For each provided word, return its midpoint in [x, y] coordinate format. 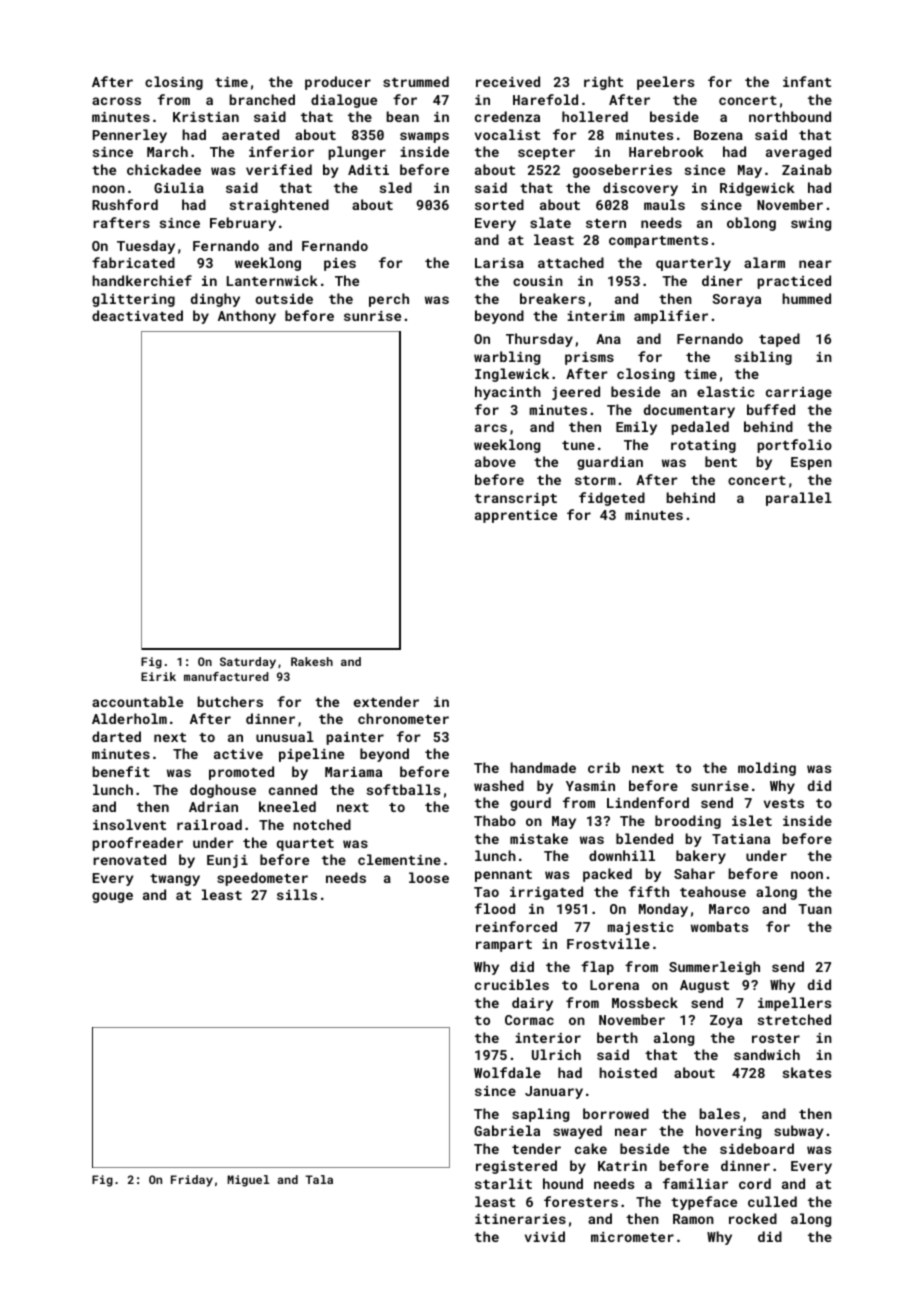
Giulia [179, 187]
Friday [192, 1181]
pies [340, 264]
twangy [175, 880]
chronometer [403, 718]
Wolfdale [507, 1072]
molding [767, 769]
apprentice [516, 516]
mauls [664, 204]
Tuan [815, 909]
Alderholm [129, 718]
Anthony [247, 317]
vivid [545, 1236]
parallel [799, 499]
